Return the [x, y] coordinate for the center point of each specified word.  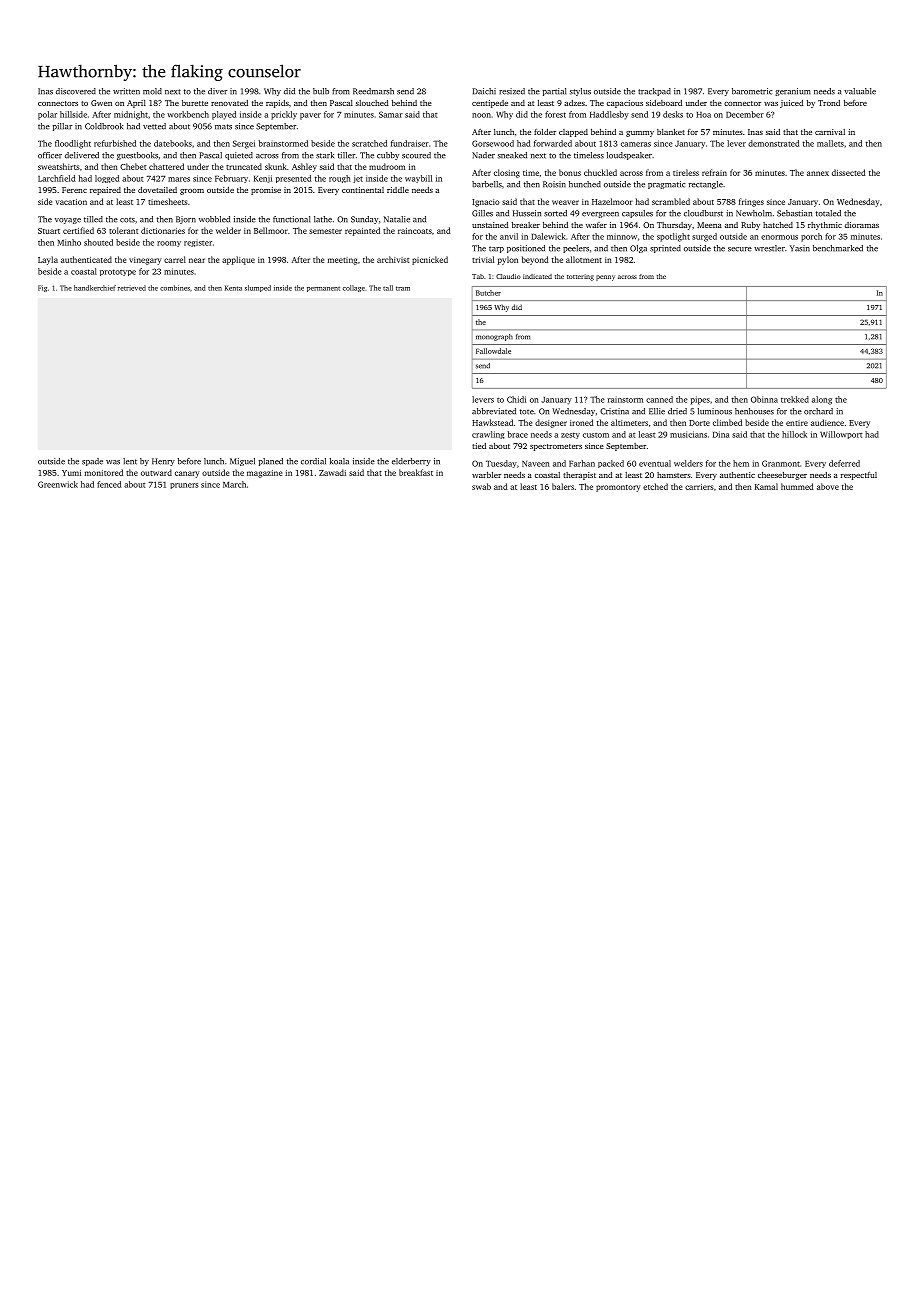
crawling [488, 435]
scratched [369, 143]
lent [130, 461]
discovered [76, 91]
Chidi [516, 399]
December [745, 114]
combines [175, 288]
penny [605, 278]
